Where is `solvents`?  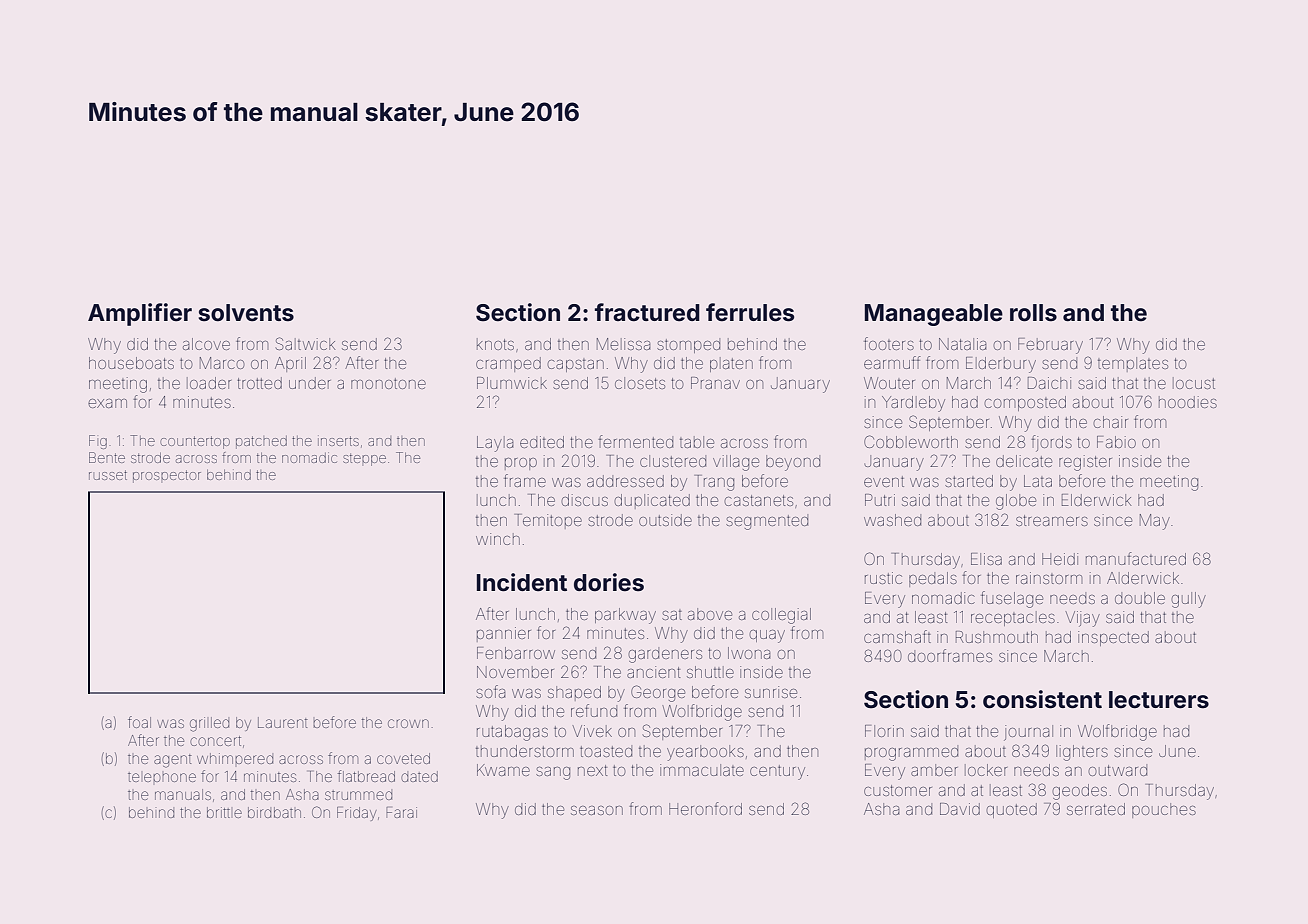 solvents is located at coordinates (246, 313).
